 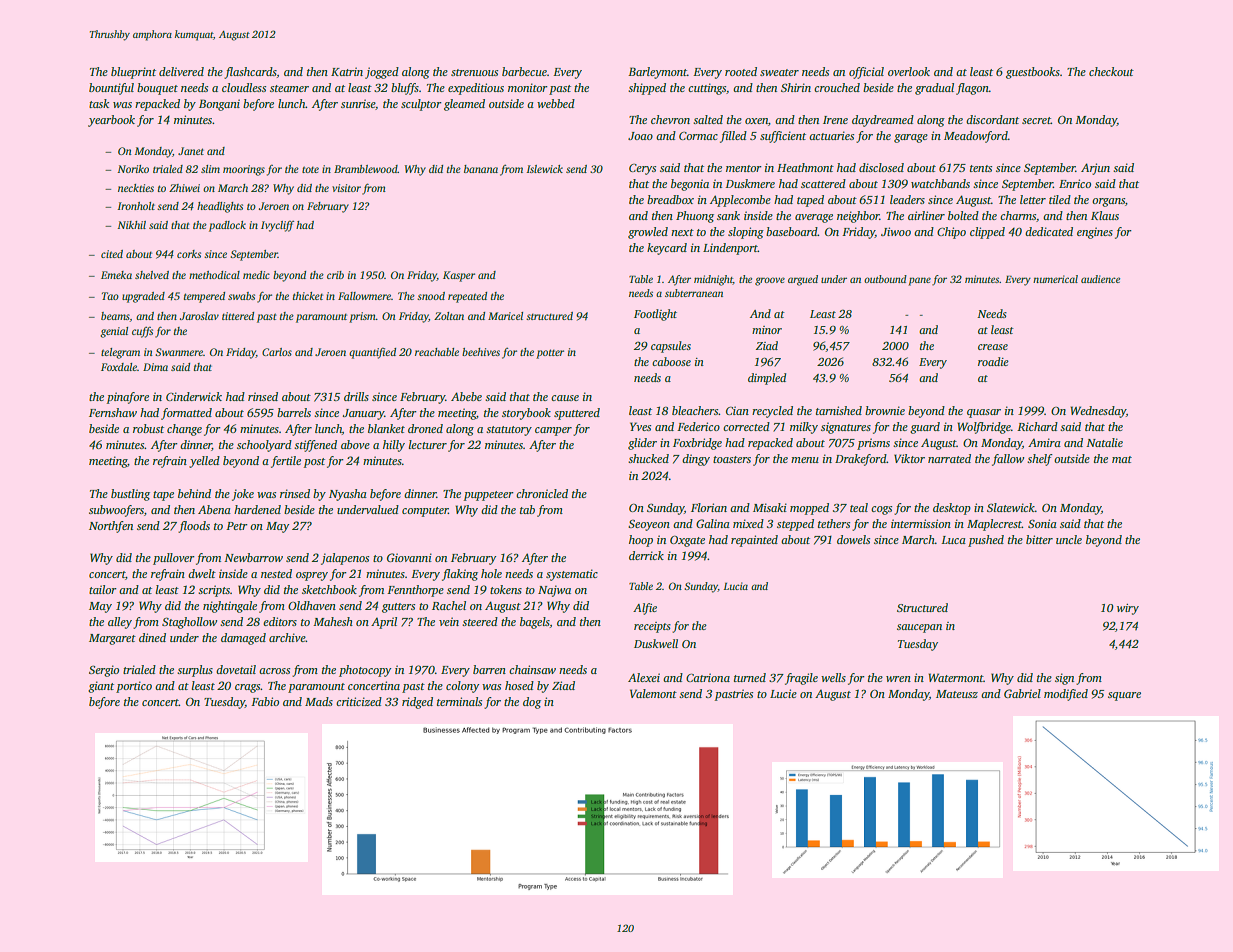 What do you see at coordinates (565, 398) in the document?
I see `cause` at bounding box center [565, 398].
